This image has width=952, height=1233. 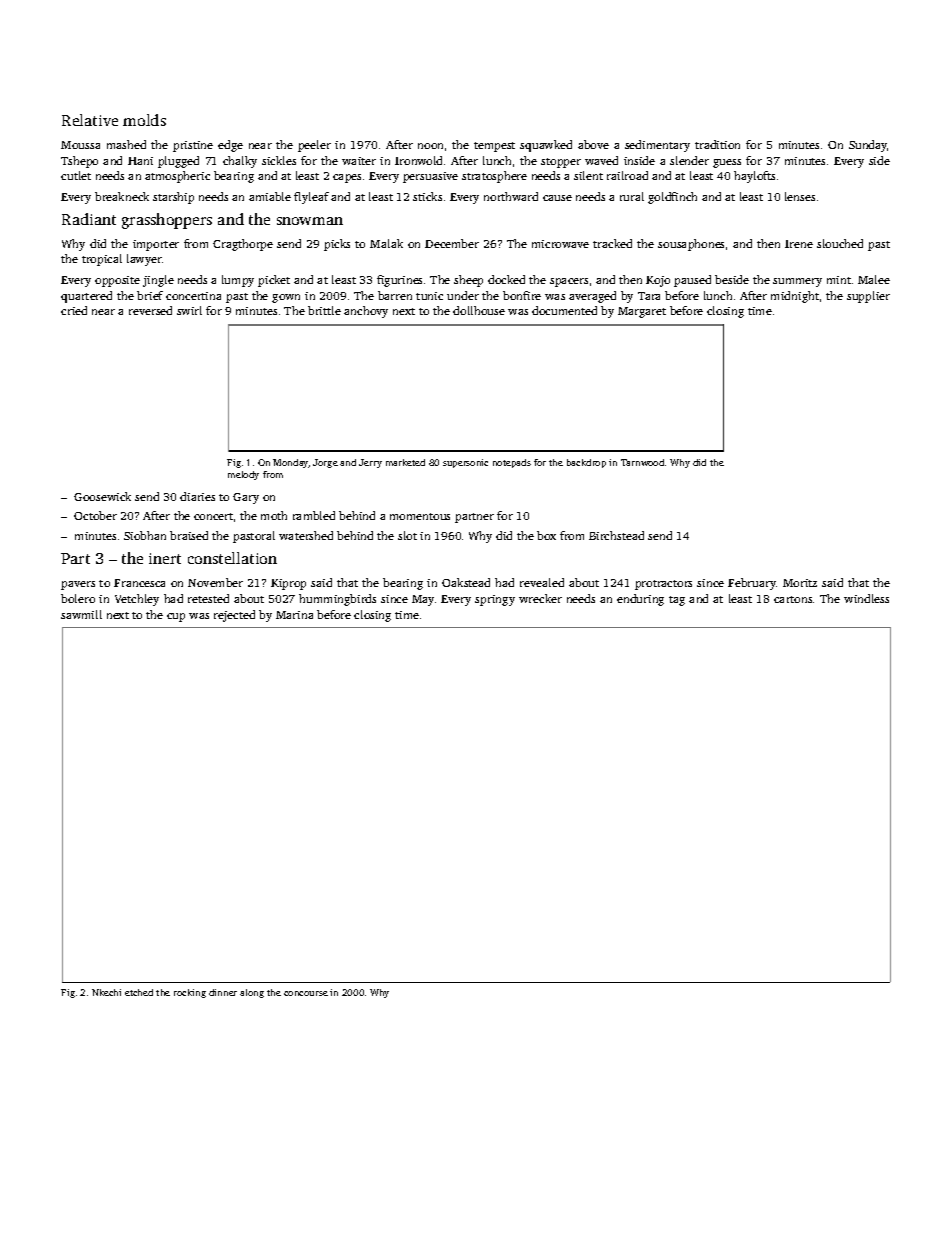 I want to click on concourse, so click(x=306, y=993).
